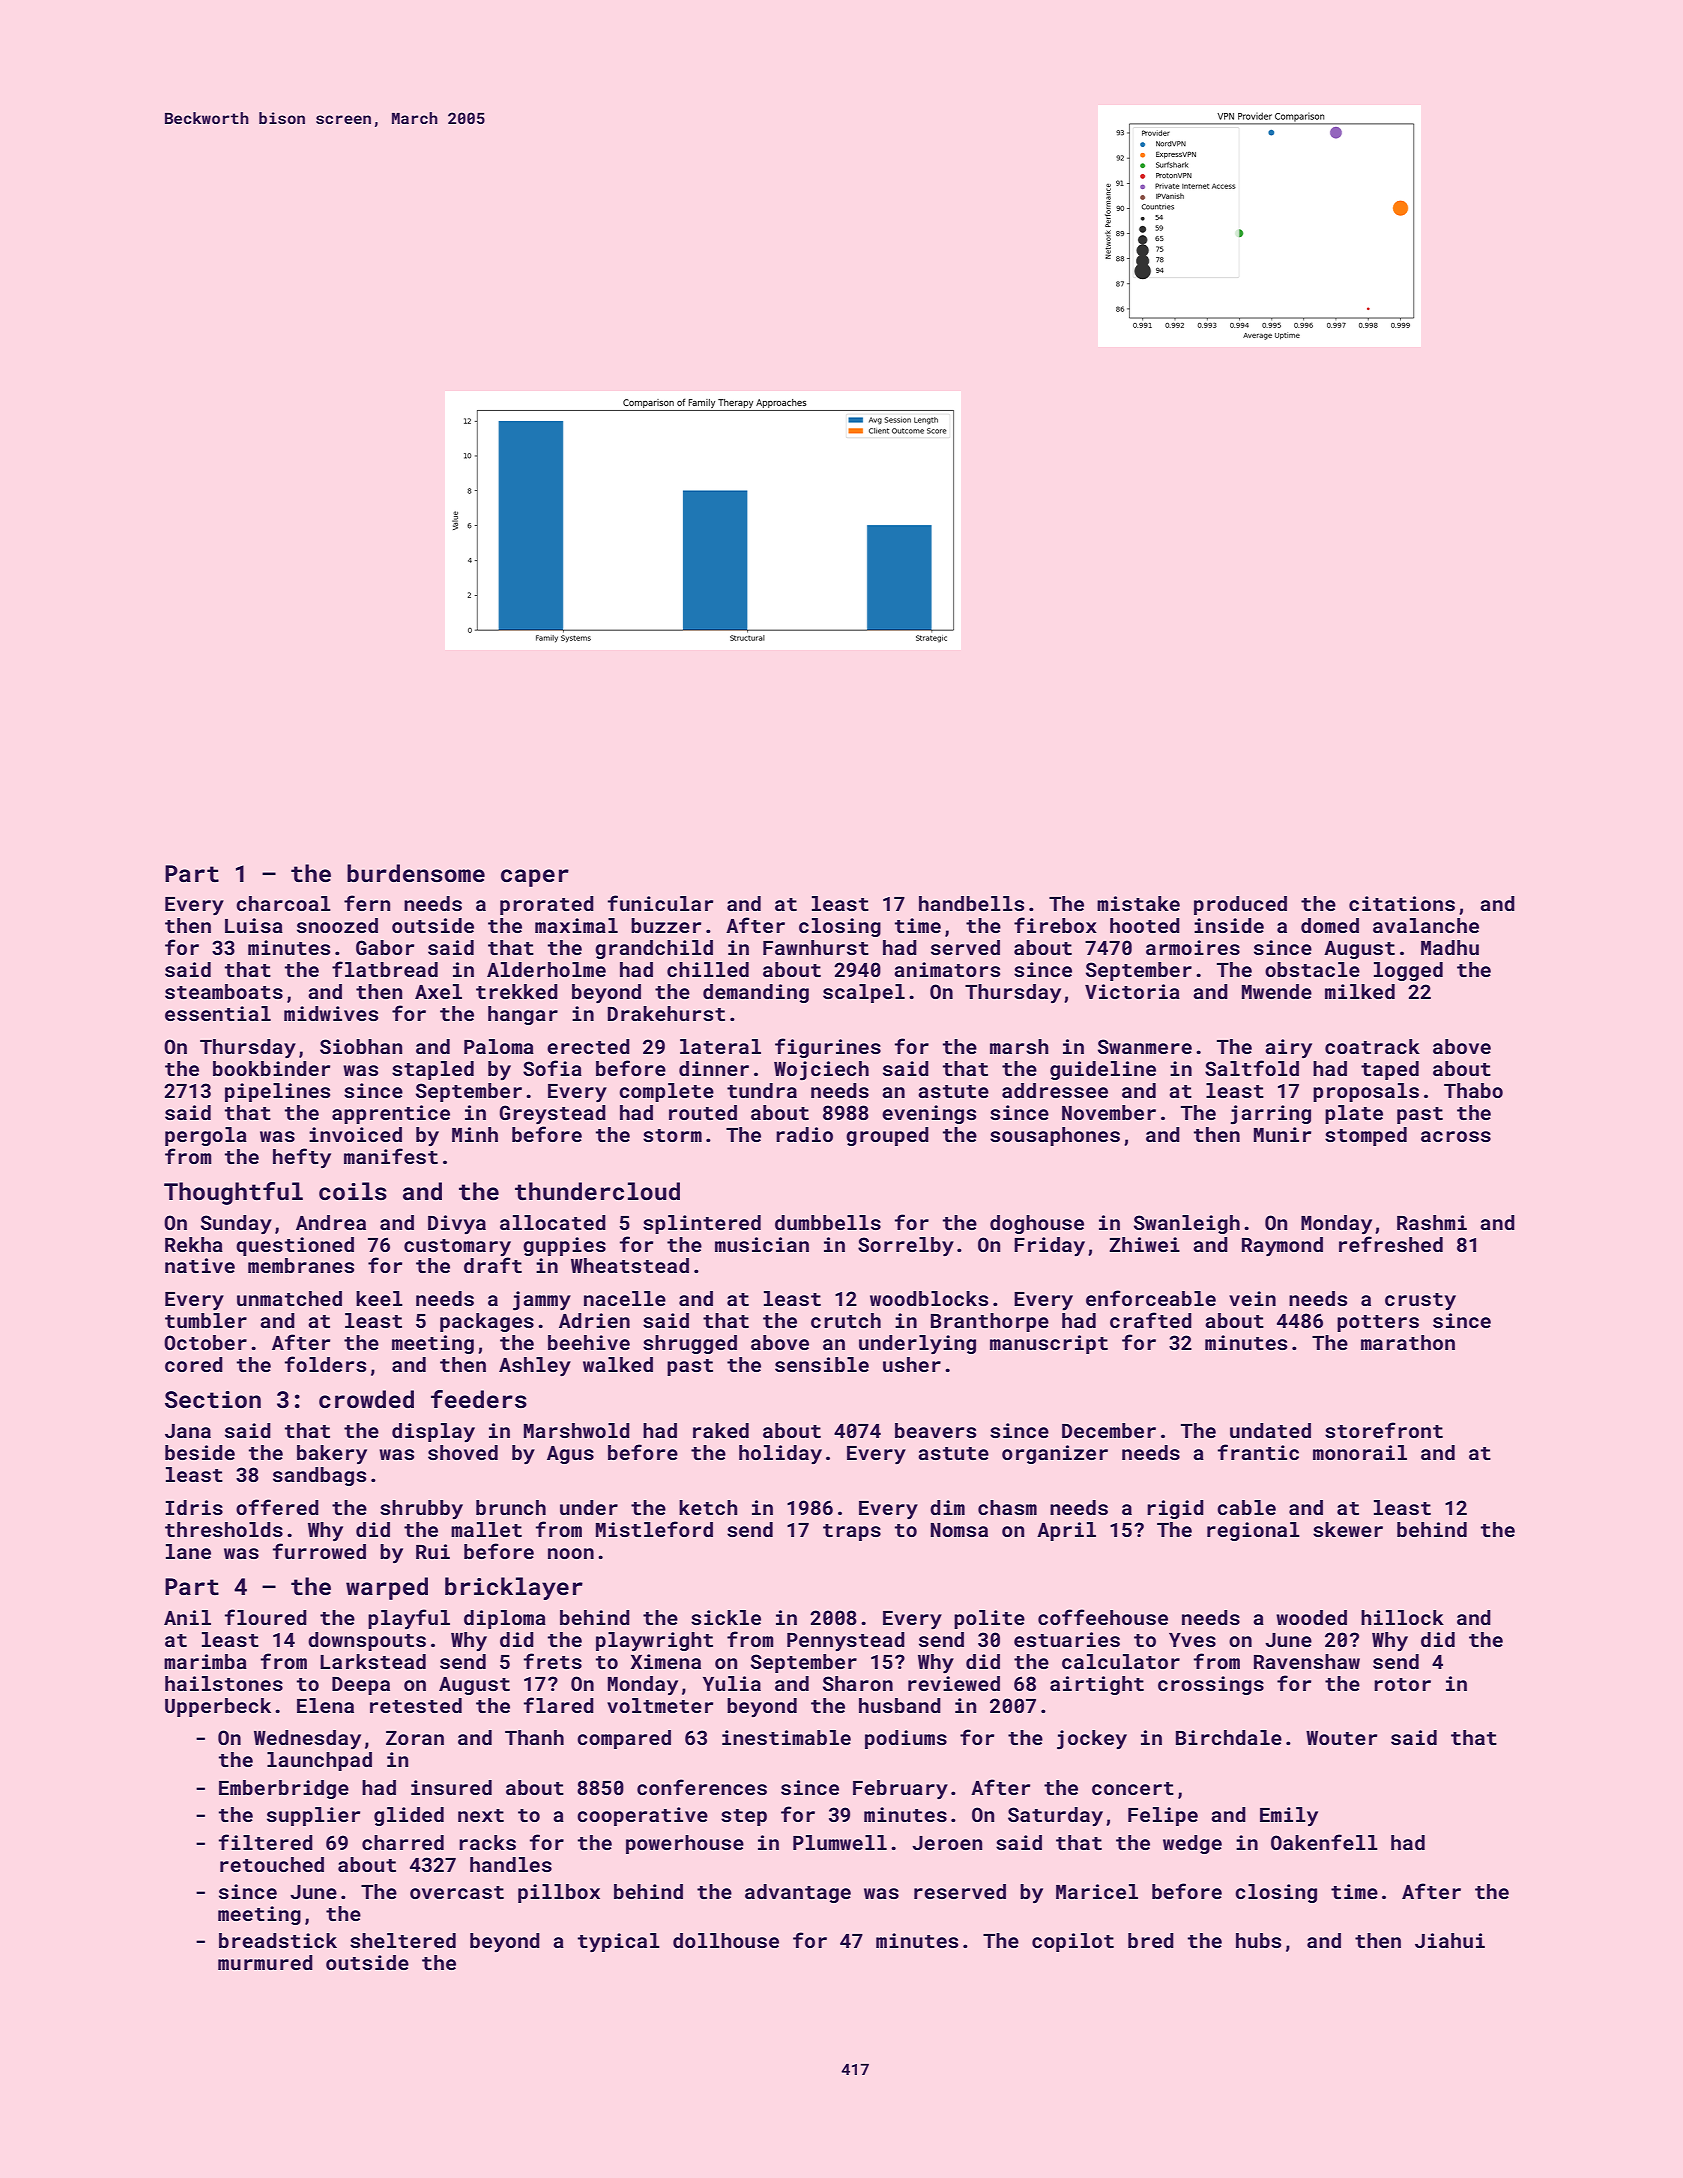 The height and width of the page is (2178, 1683). I want to click on Agus, so click(570, 1455).
